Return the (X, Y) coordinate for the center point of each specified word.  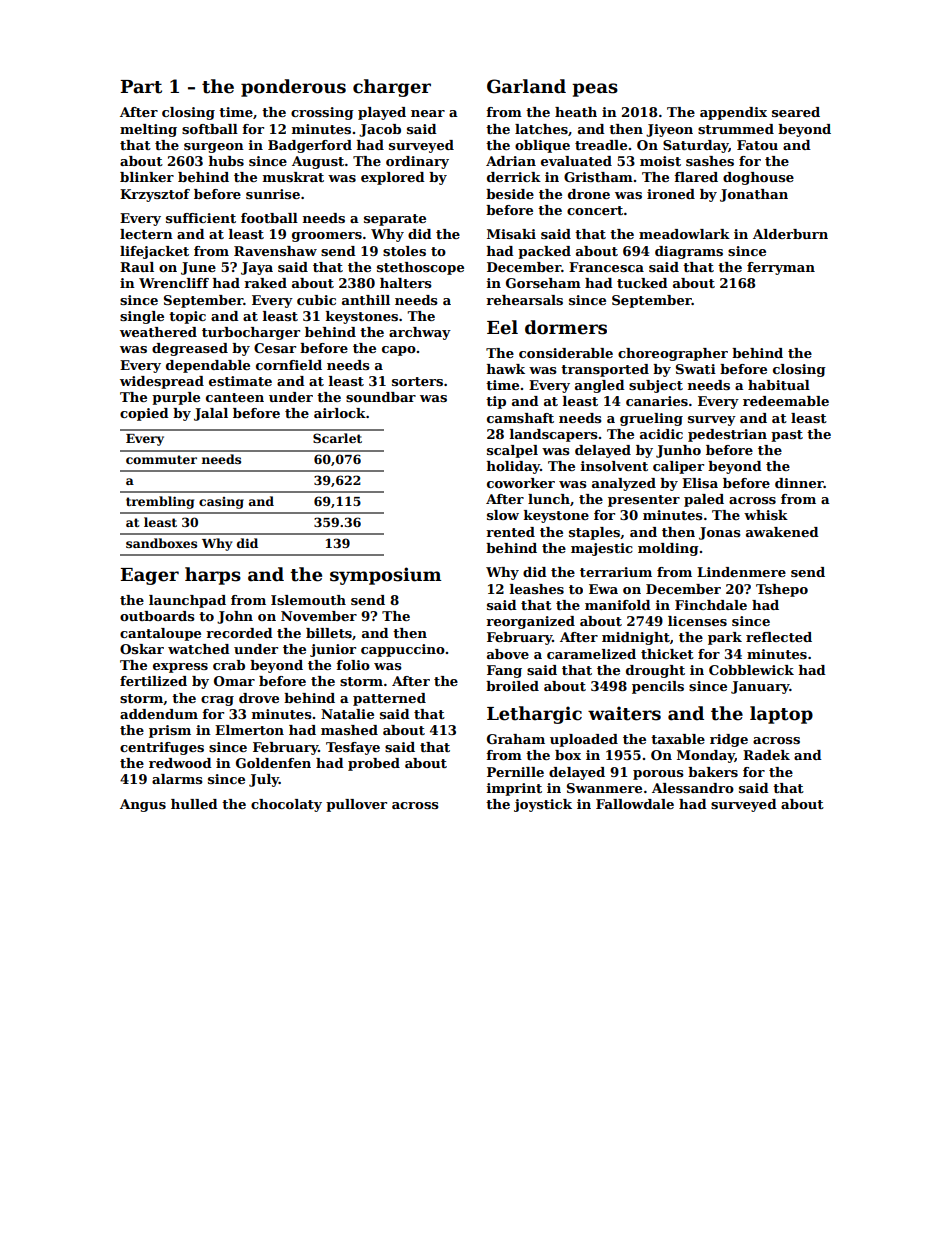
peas (595, 90)
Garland (526, 86)
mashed (349, 730)
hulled (194, 804)
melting (148, 130)
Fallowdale (635, 804)
